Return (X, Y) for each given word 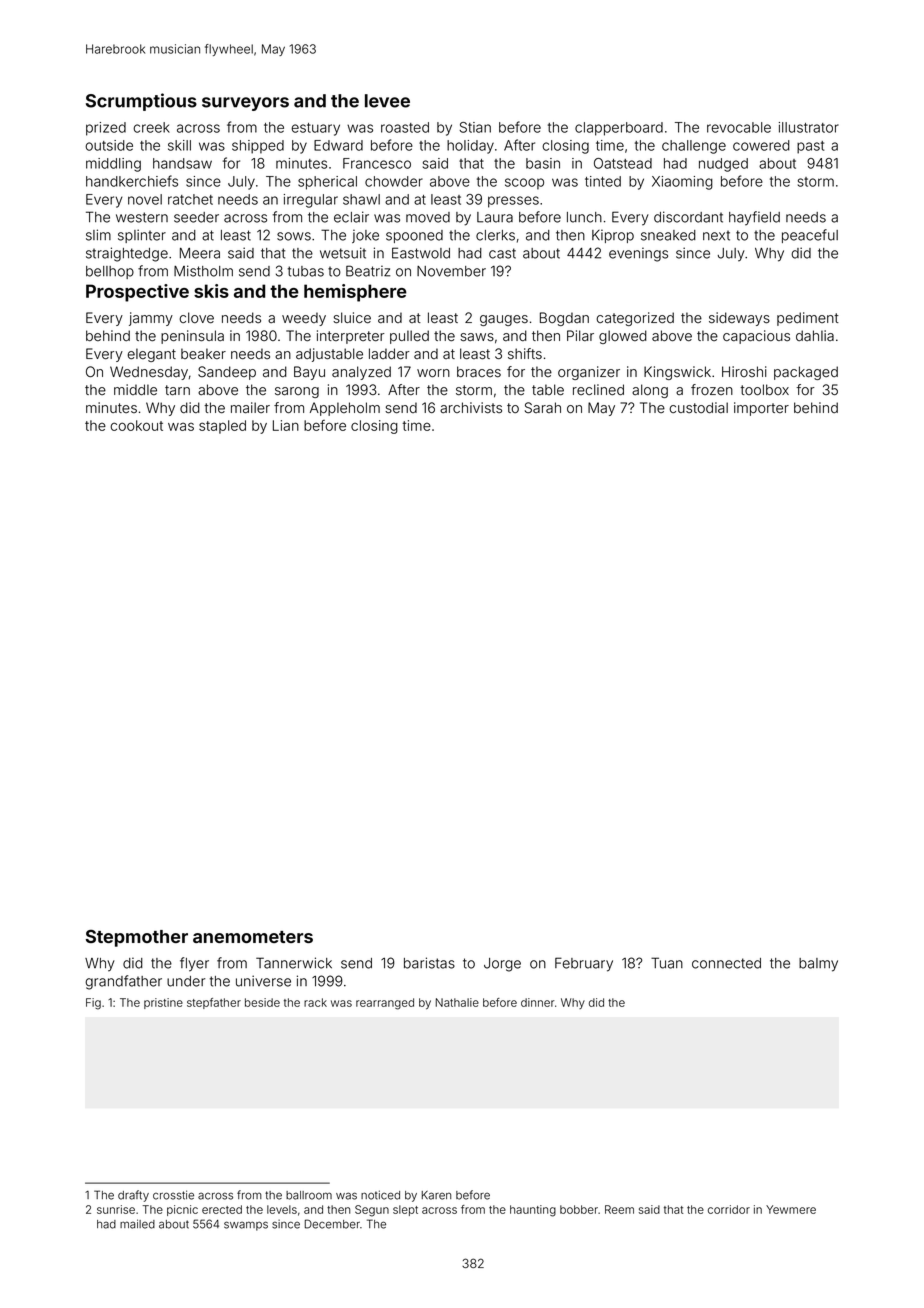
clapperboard (619, 129)
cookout (136, 425)
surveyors (245, 104)
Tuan (667, 963)
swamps (246, 1226)
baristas (429, 963)
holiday (470, 147)
